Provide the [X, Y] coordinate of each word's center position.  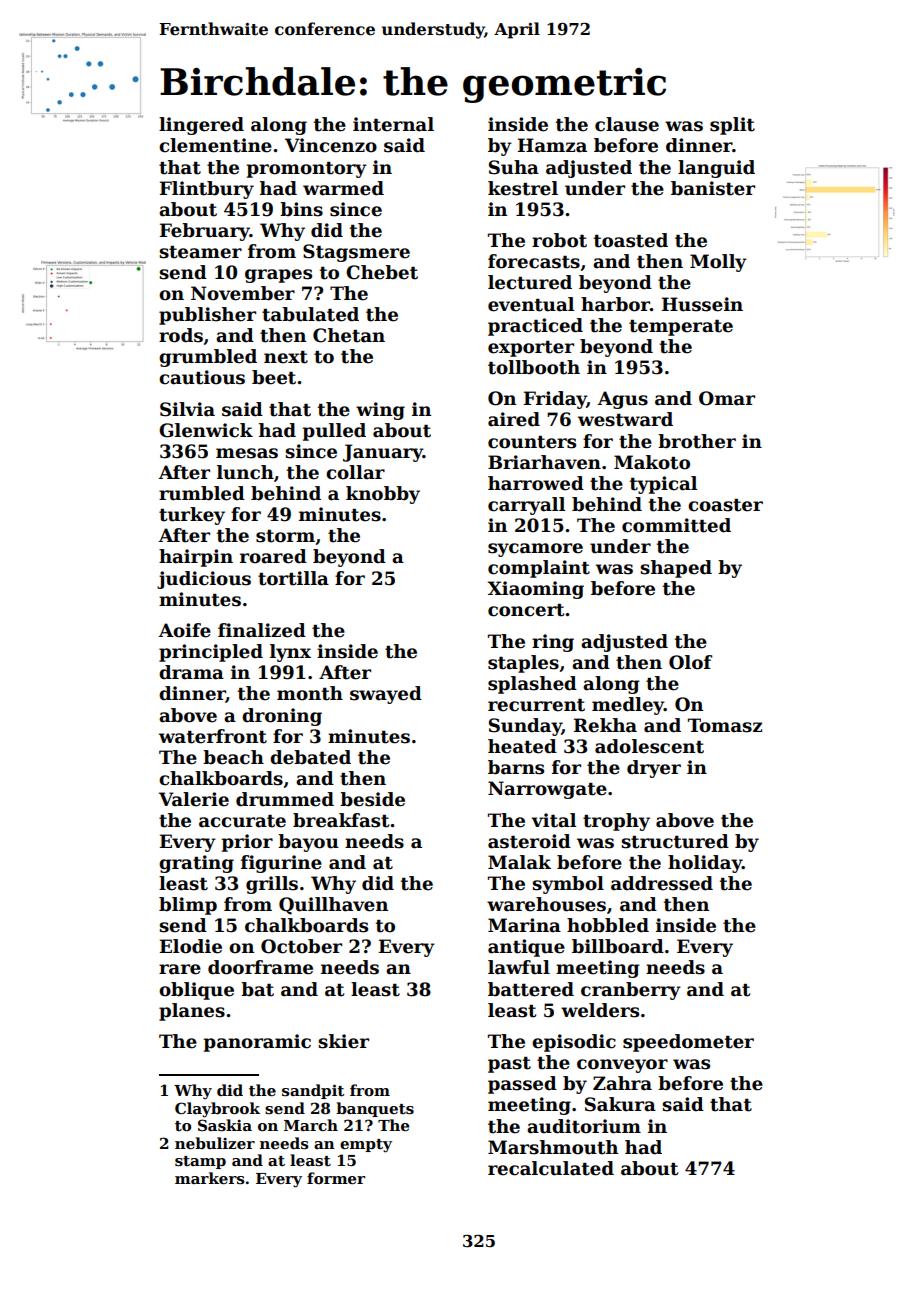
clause [627, 124]
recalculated [551, 1168]
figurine [281, 864]
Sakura [620, 1104]
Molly [718, 263]
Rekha [605, 725]
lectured [530, 282]
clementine [215, 145]
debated [310, 757]
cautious [202, 377]
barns [516, 767]
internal [393, 124]
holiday [705, 864]
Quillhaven [333, 906]
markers [210, 1178]
